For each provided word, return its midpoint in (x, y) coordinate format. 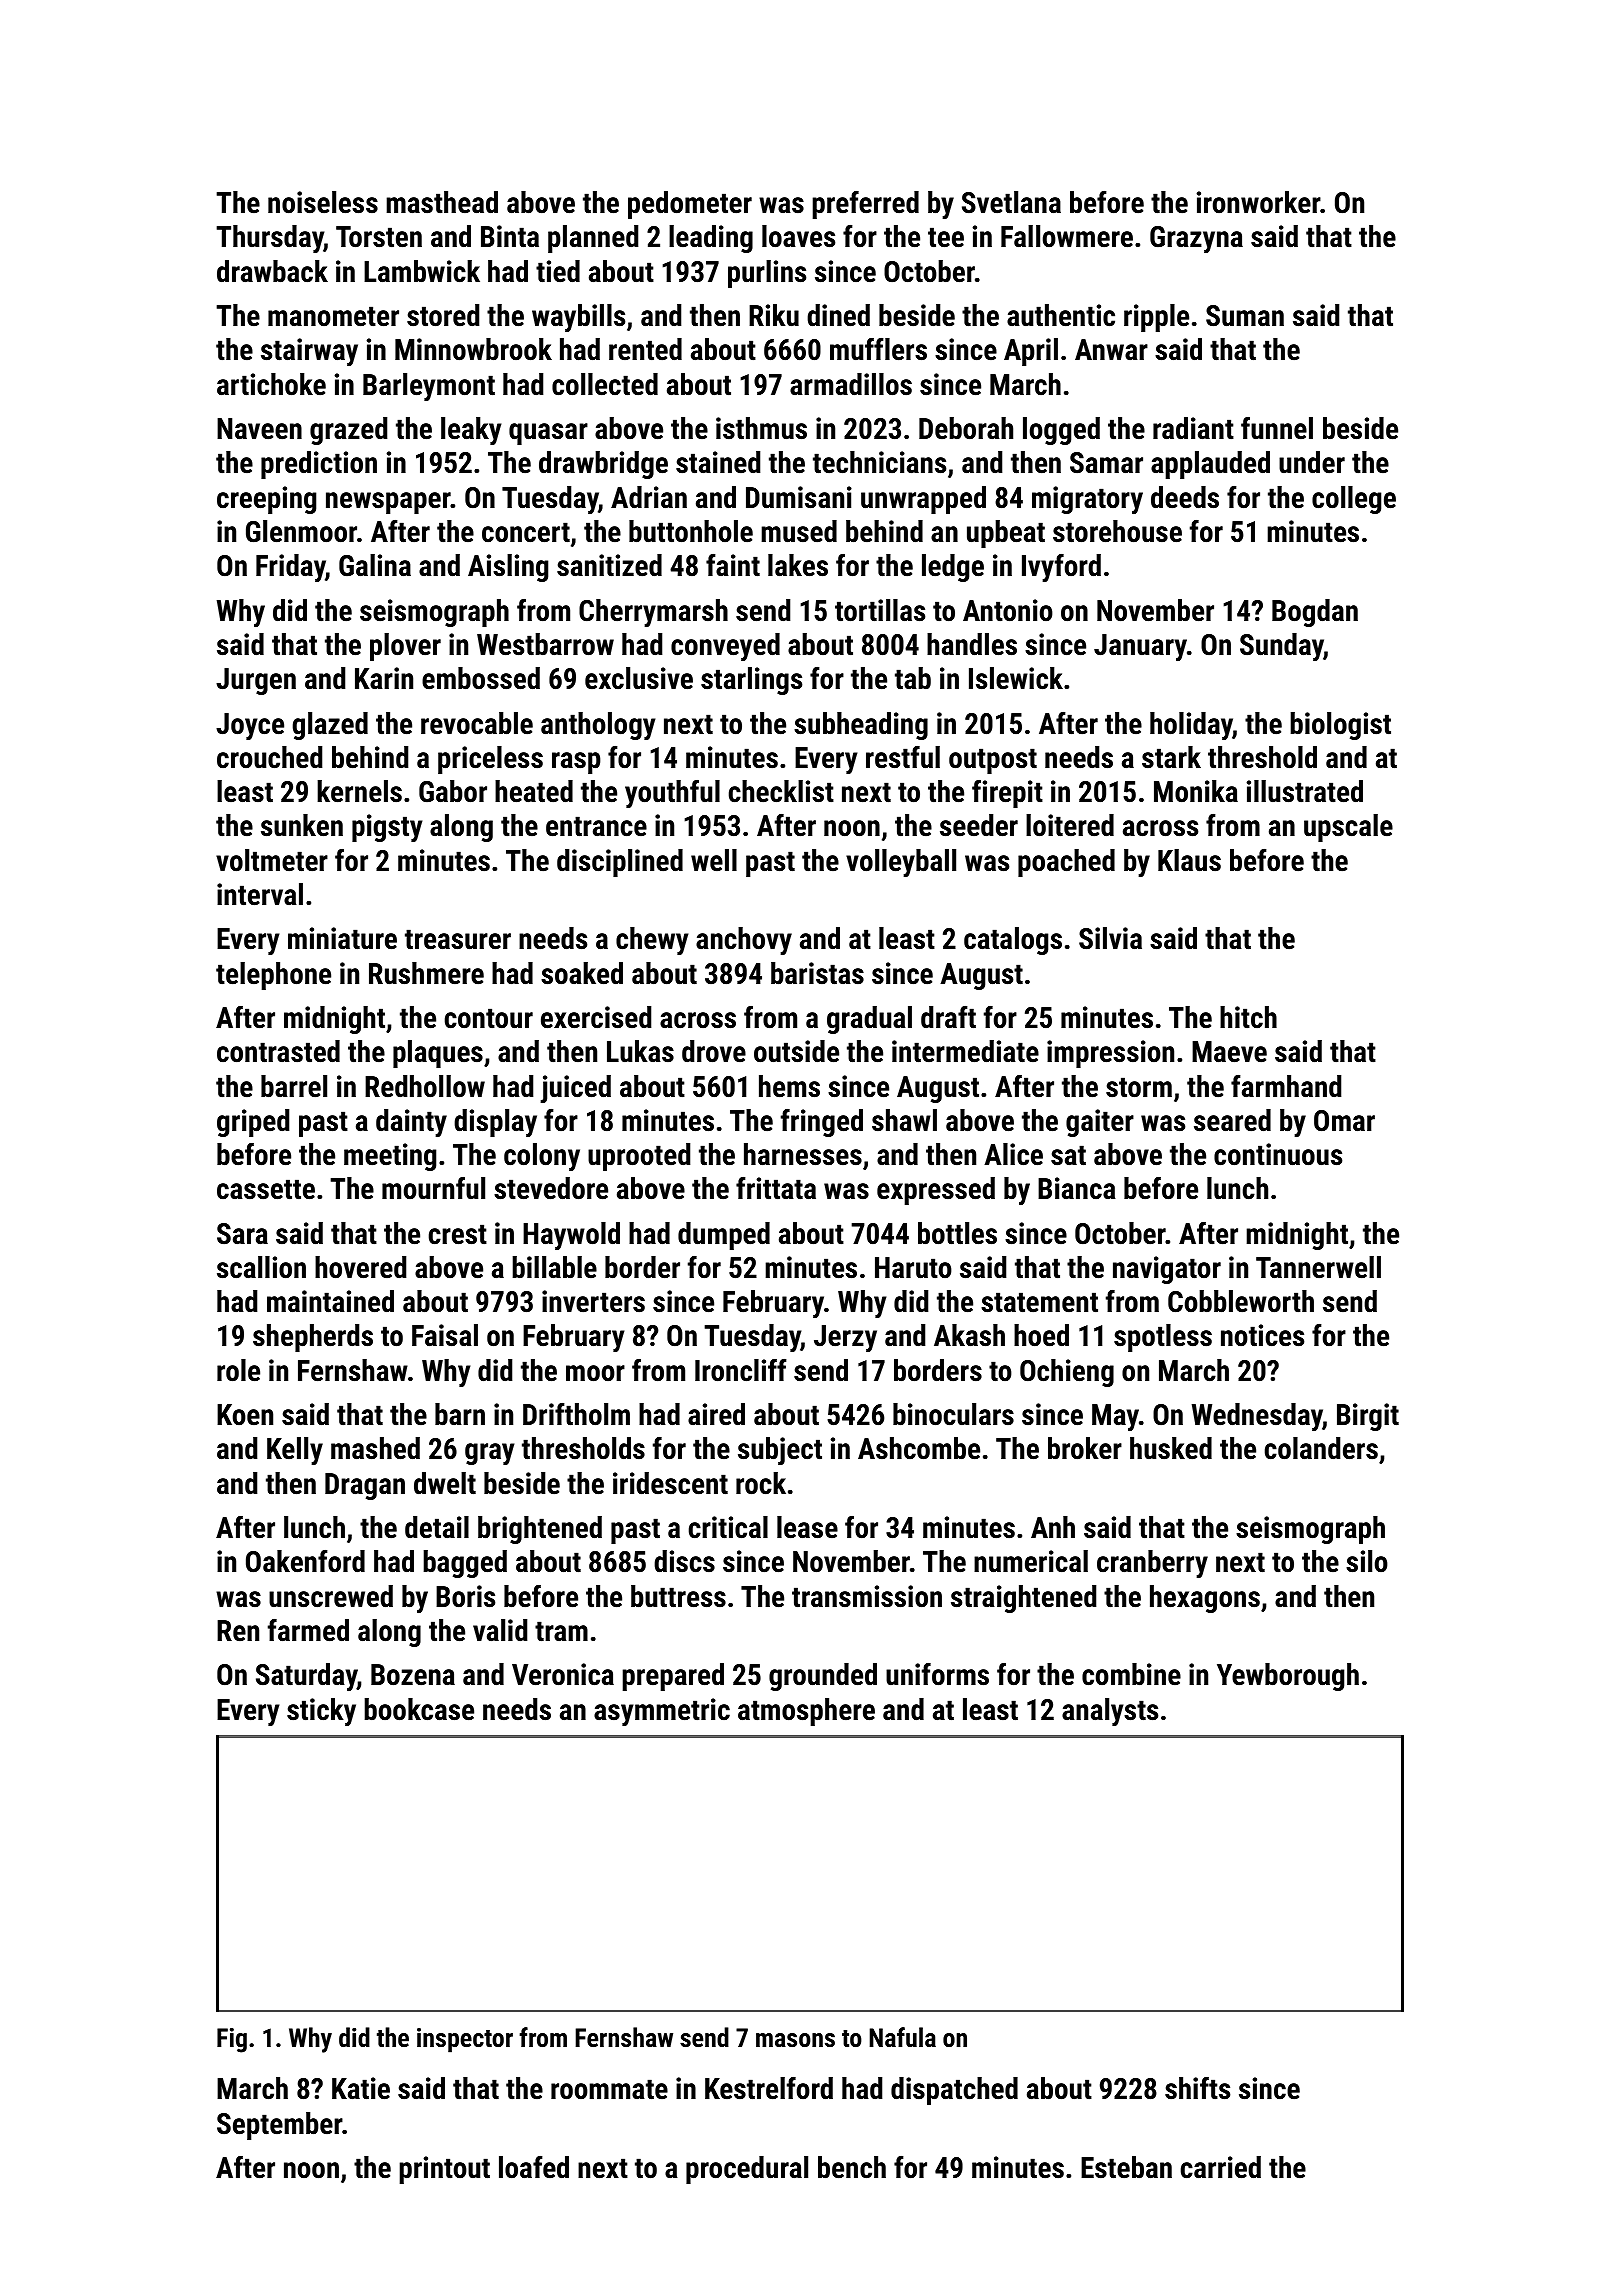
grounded (823, 1677)
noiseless (323, 202)
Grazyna (1196, 239)
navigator (1167, 1270)
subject (780, 1451)
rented (645, 349)
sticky (321, 1712)
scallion (261, 1267)
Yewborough (1288, 1677)
